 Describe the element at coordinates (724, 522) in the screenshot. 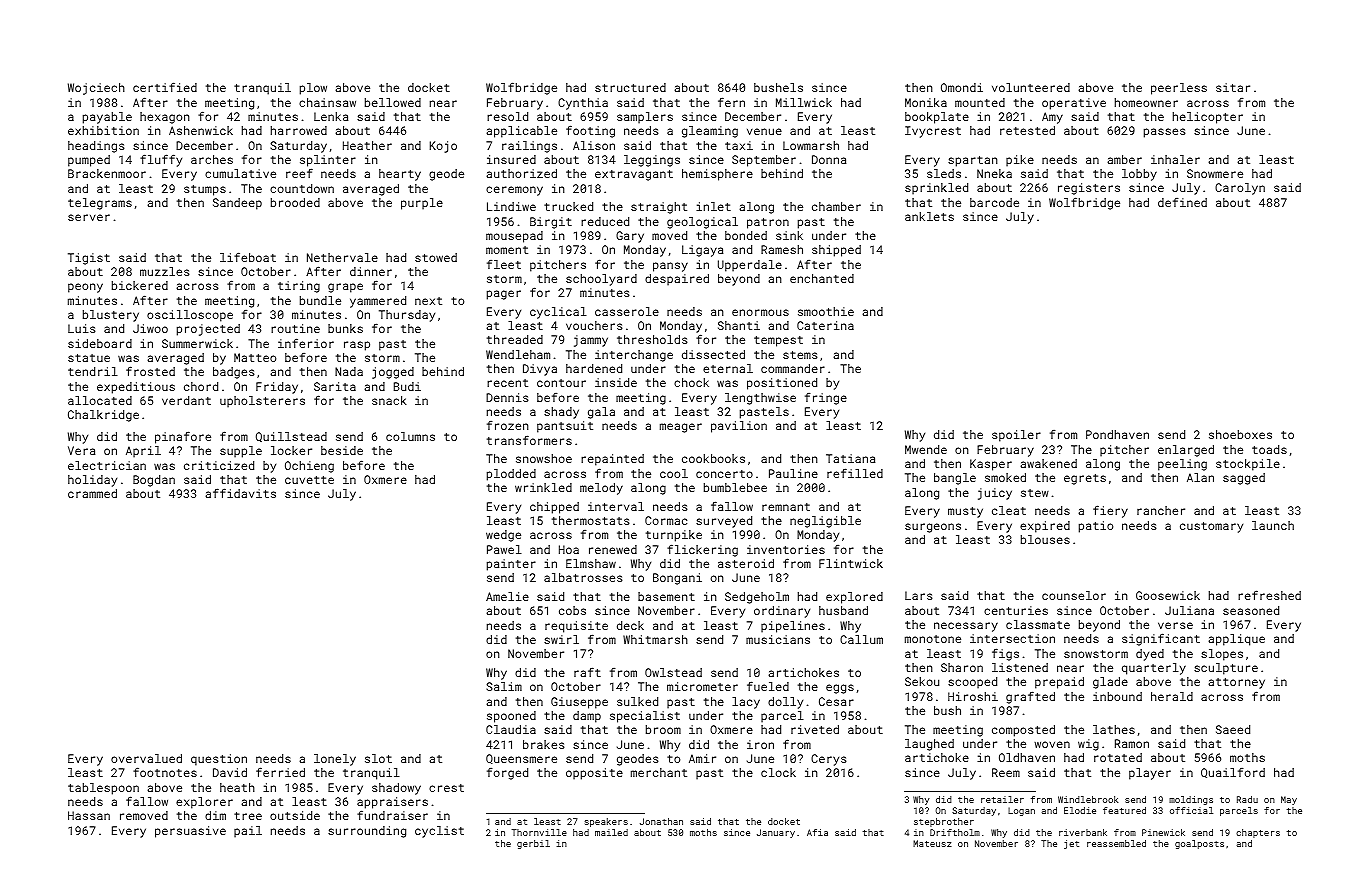

I see `surveyed` at that location.
